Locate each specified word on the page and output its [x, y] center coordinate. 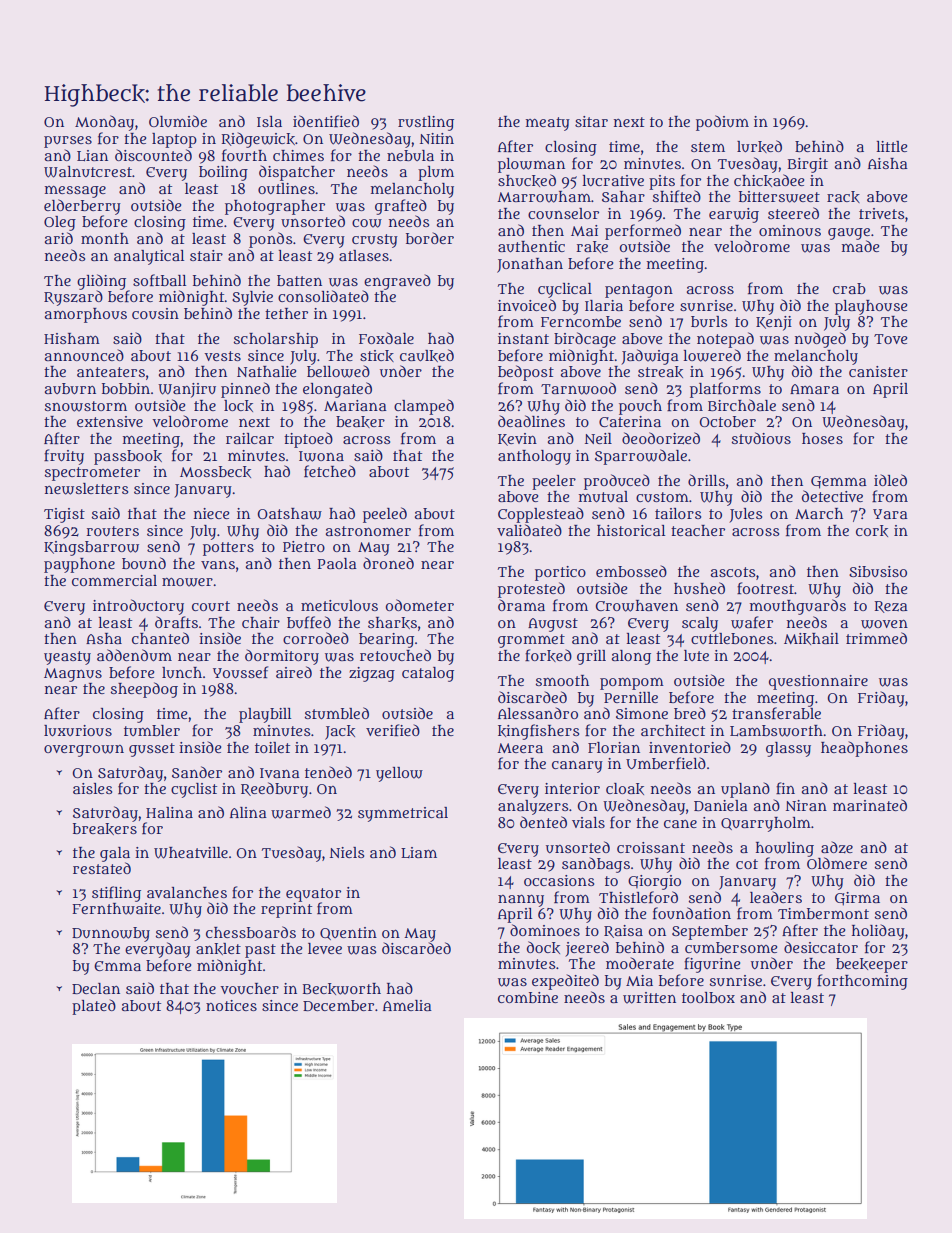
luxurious [78, 731]
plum [436, 173]
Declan [96, 988]
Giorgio [654, 882]
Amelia [407, 1005]
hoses [822, 438]
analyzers [533, 807]
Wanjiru [187, 390]
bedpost [526, 373]
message [75, 192]
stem [708, 147]
